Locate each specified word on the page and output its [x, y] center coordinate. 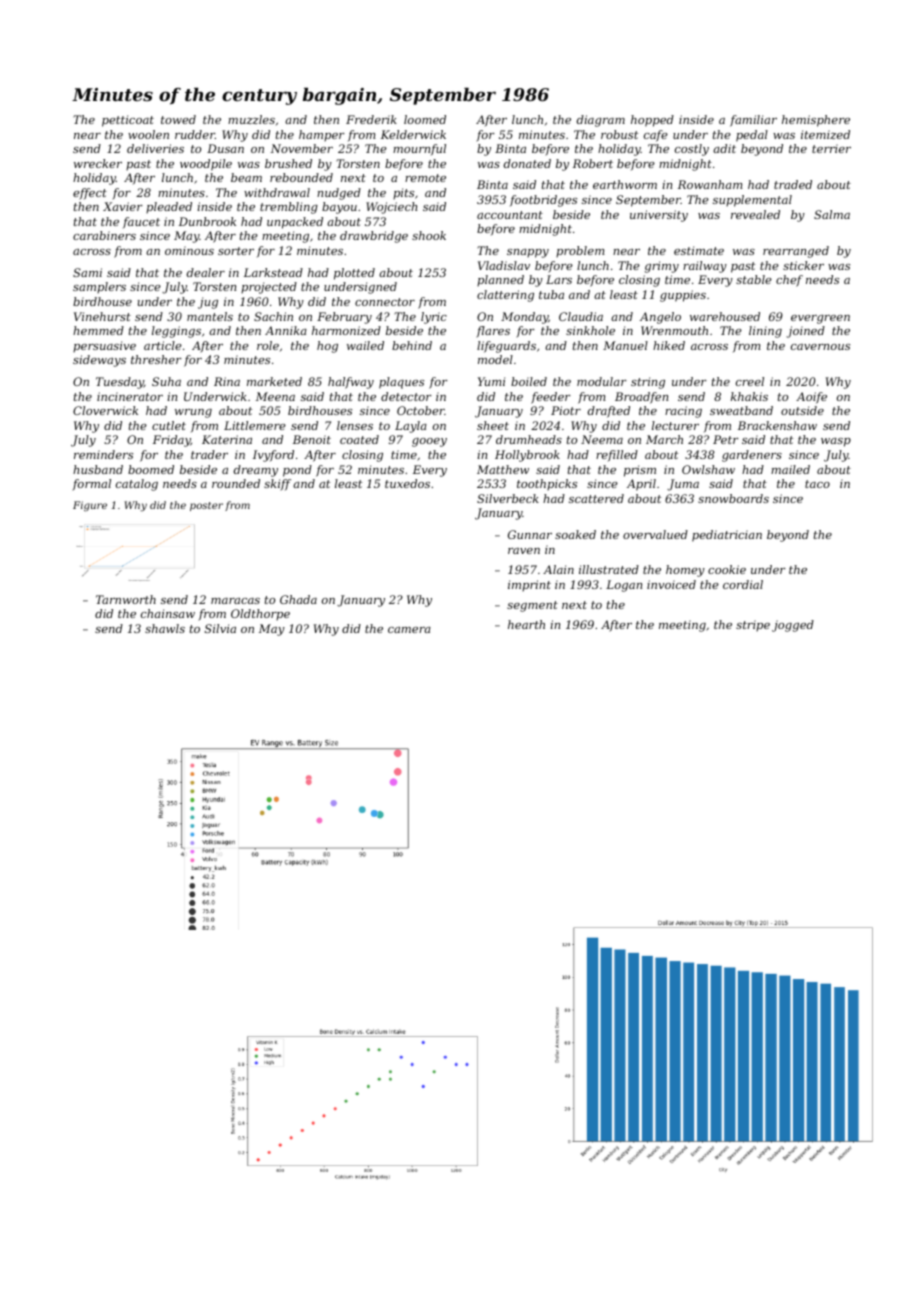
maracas [235, 601]
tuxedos [407, 483]
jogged [793, 626]
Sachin [273, 316]
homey [685, 571]
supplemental [752, 201]
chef [789, 281]
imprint [529, 585]
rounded [236, 483]
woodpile [206, 165]
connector [385, 302]
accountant [510, 215]
